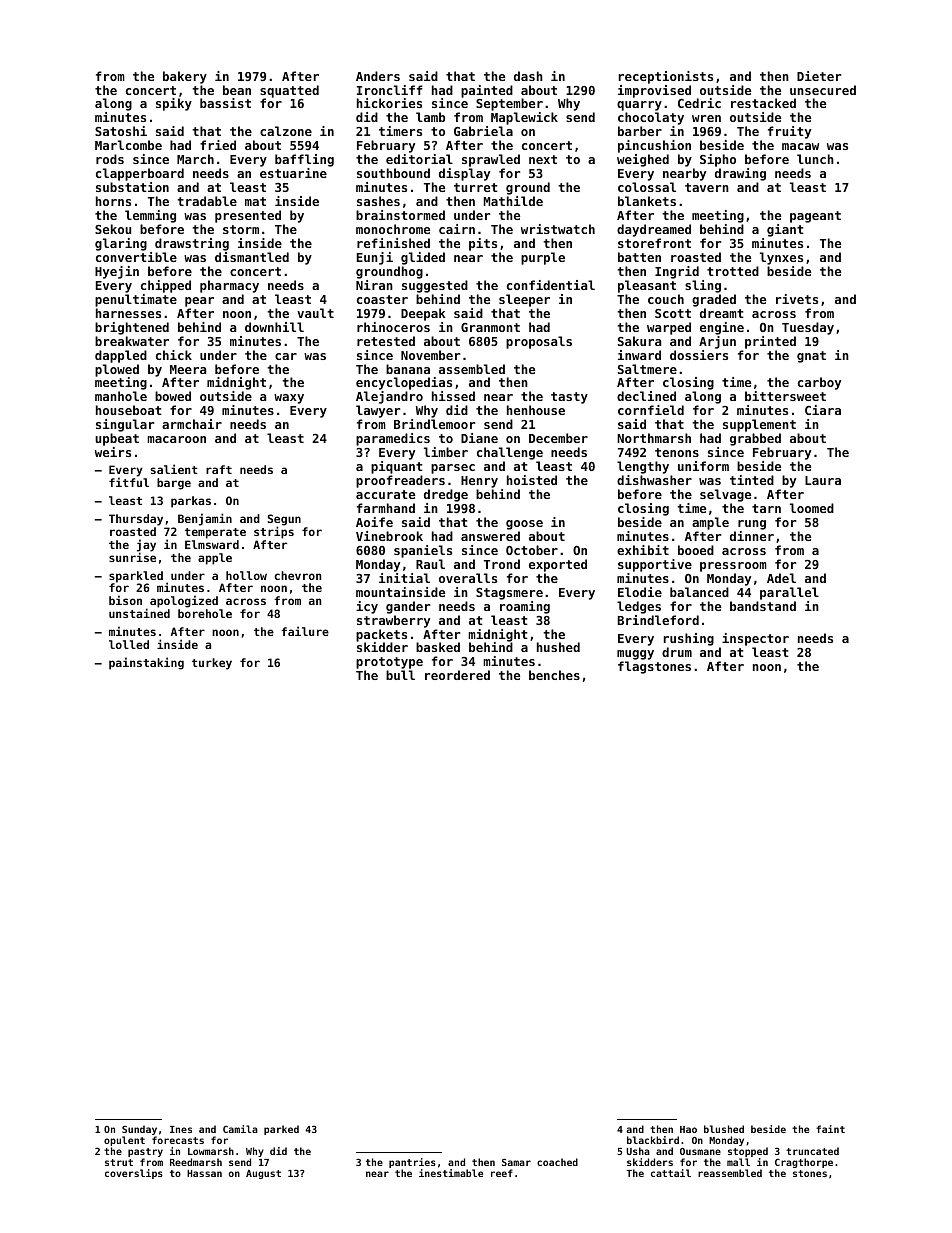 This image has height=1233, width=952. I want to click on chipped, so click(166, 286).
